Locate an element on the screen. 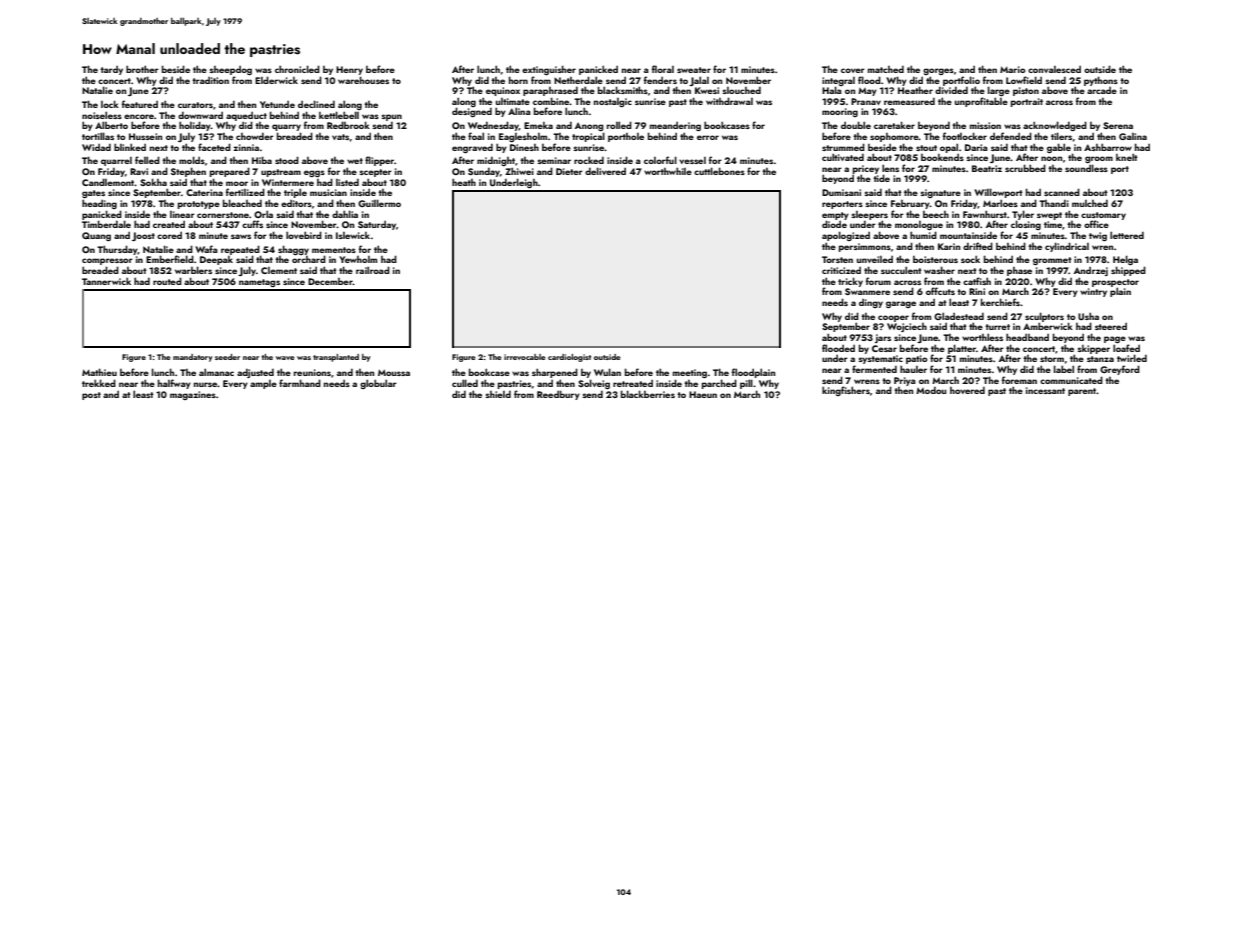 The image size is (1233, 952). extinguisher is located at coordinates (549, 70).
